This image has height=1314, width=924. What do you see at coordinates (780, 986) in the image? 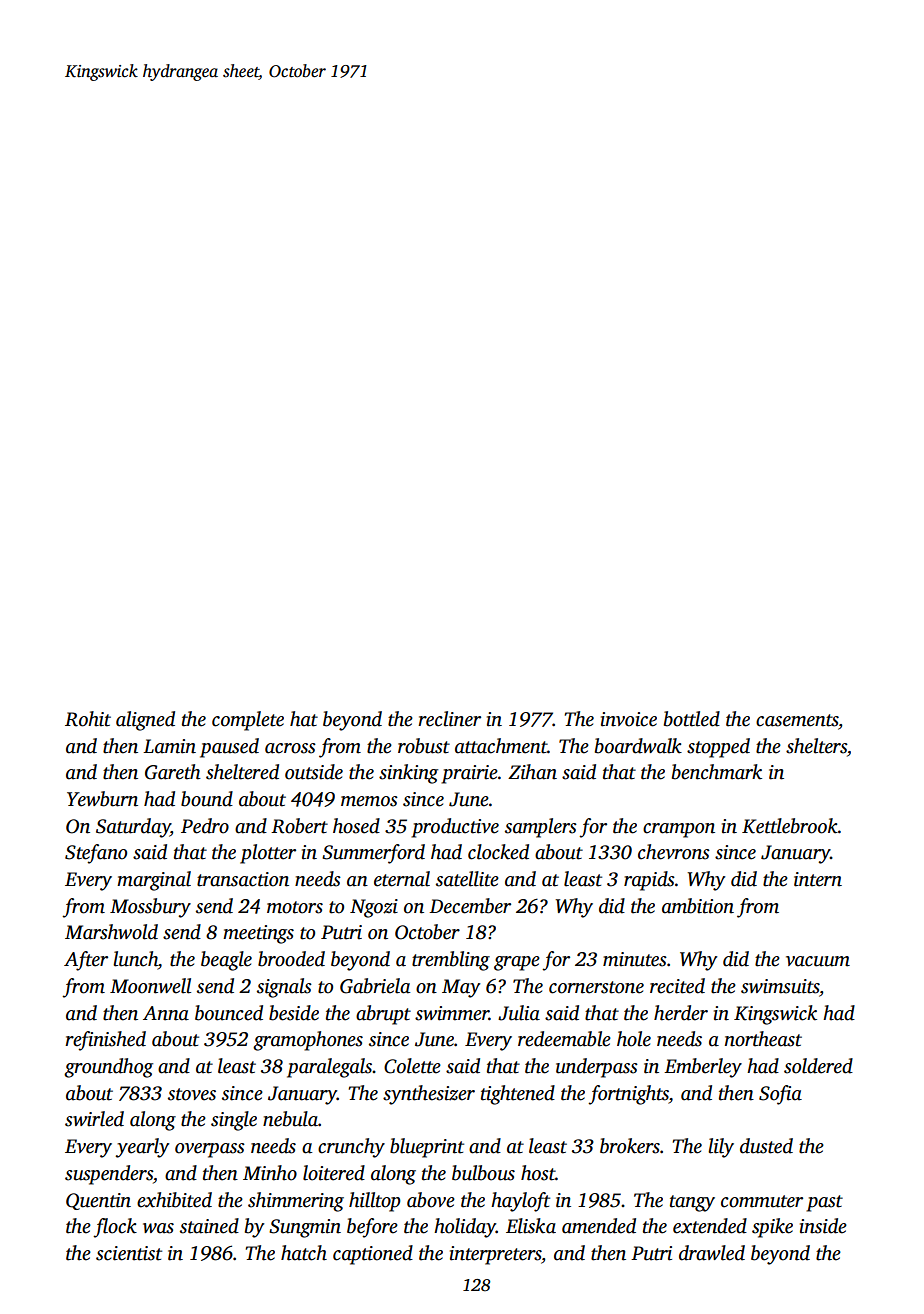
I see `swimsuits` at bounding box center [780, 986].
